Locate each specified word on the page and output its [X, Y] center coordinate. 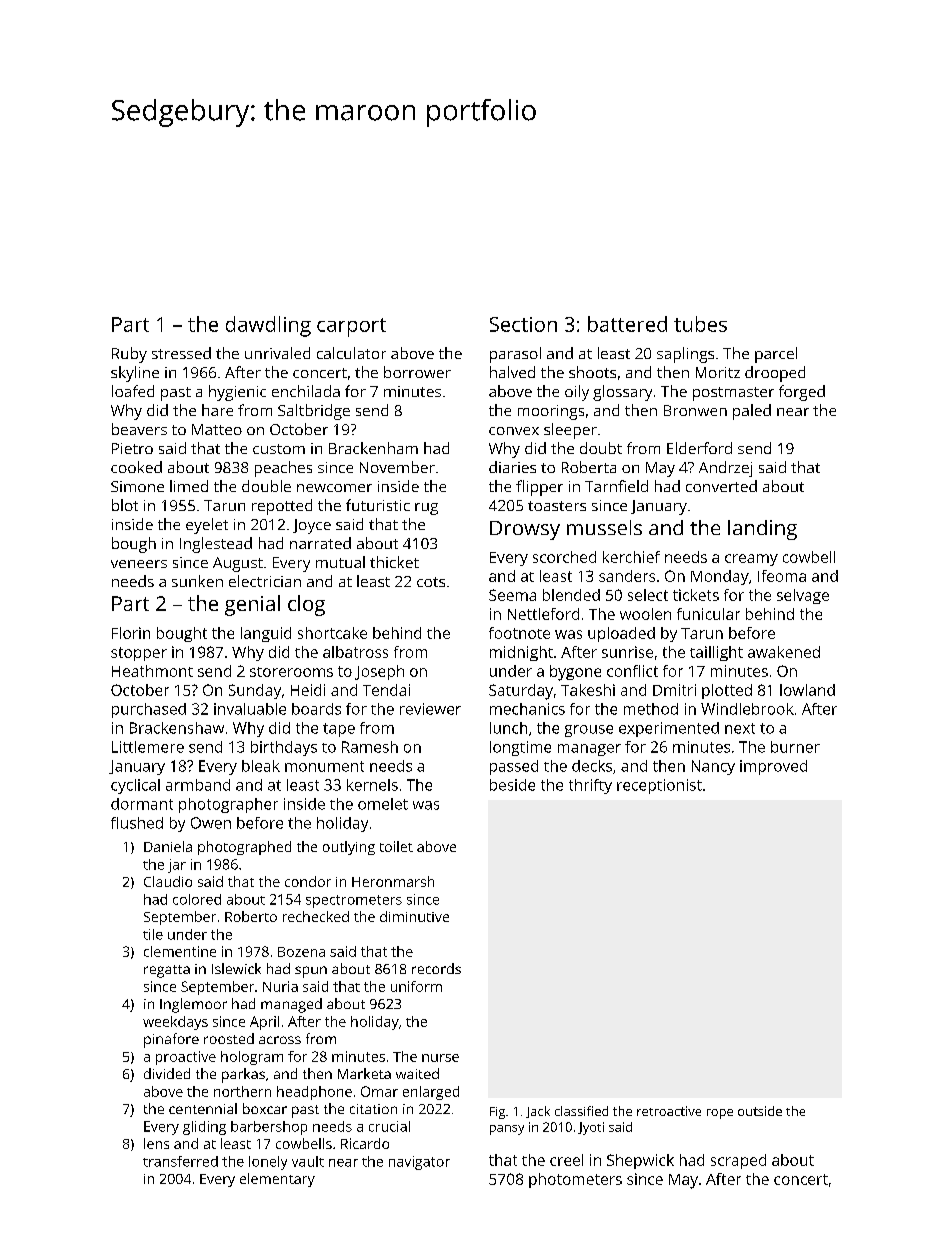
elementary [277, 1180]
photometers [575, 1180]
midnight [521, 653]
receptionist [659, 786]
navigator [419, 1163]
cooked [136, 467]
